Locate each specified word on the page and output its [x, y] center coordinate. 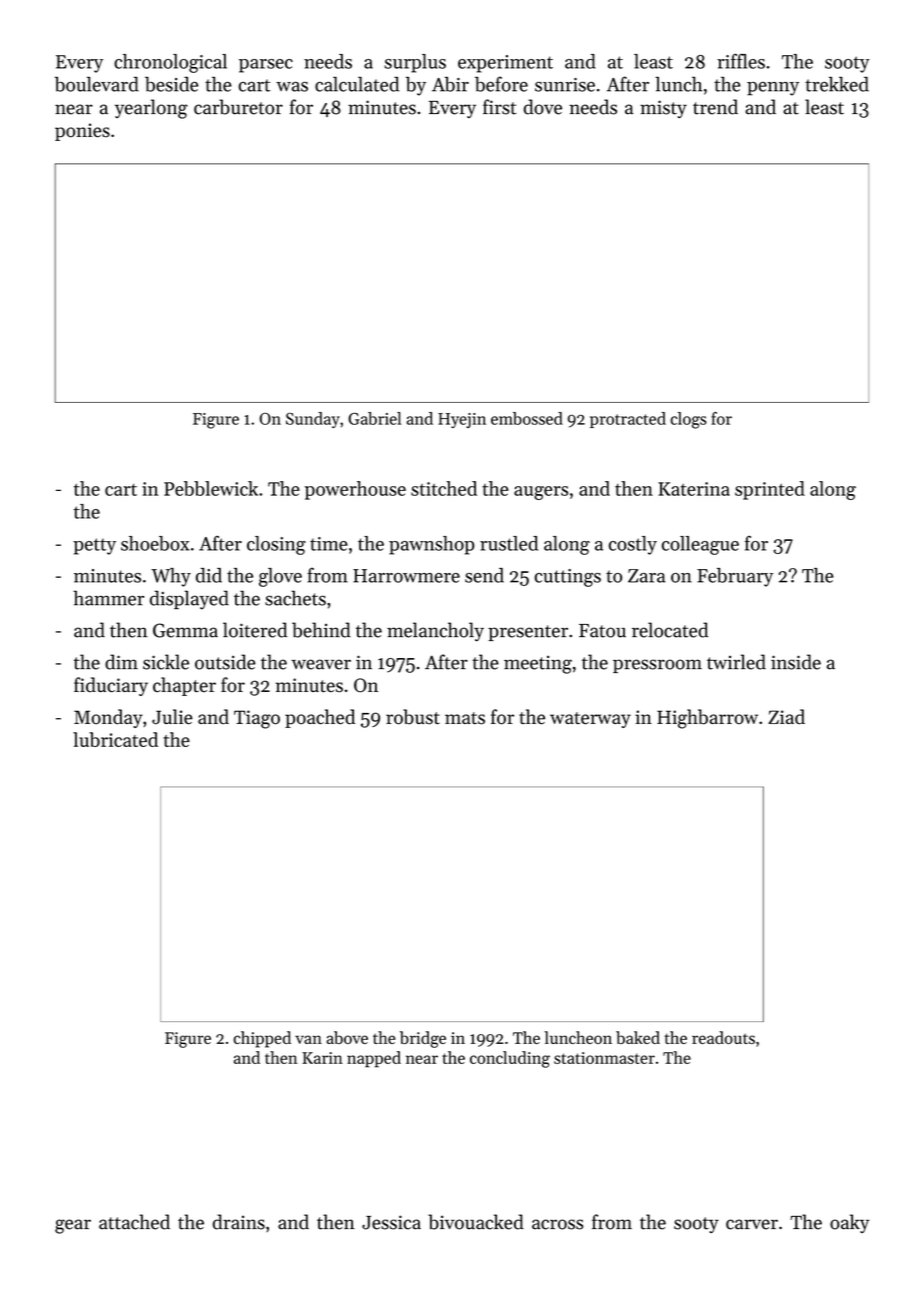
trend [715, 107]
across [557, 1224]
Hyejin [462, 420]
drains [239, 1222]
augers [541, 493]
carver [752, 1224]
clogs [689, 420]
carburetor [238, 107]
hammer [108, 598]
